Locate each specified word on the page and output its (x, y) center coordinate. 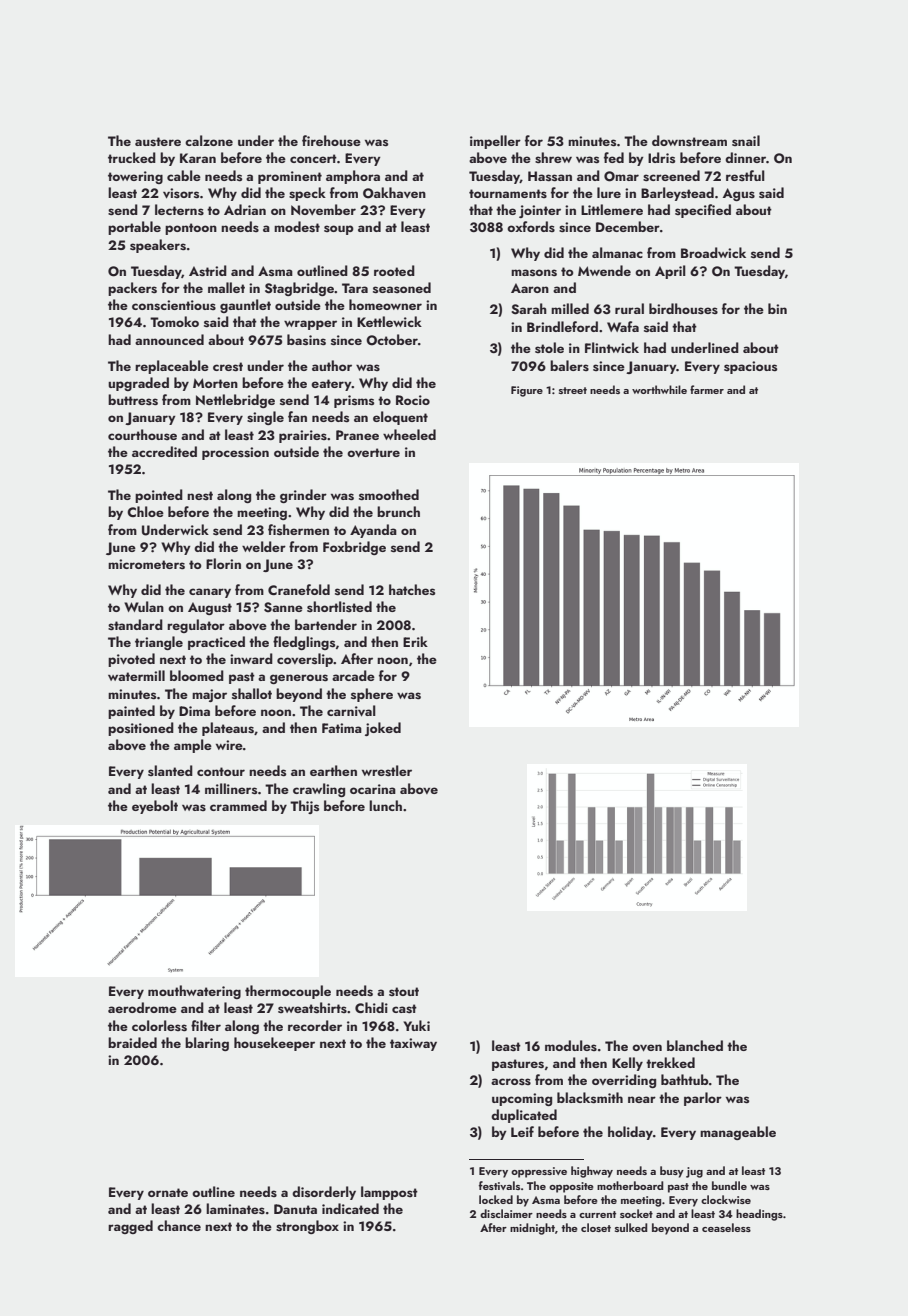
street (573, 390)
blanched (695, 1045)
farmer (707, 389)
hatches (412, 590)
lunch (385, 805)
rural (629, 308)
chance (179, 1225)
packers (132, 289)
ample (193, 746)
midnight (532, 1229)
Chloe (145, 511)
